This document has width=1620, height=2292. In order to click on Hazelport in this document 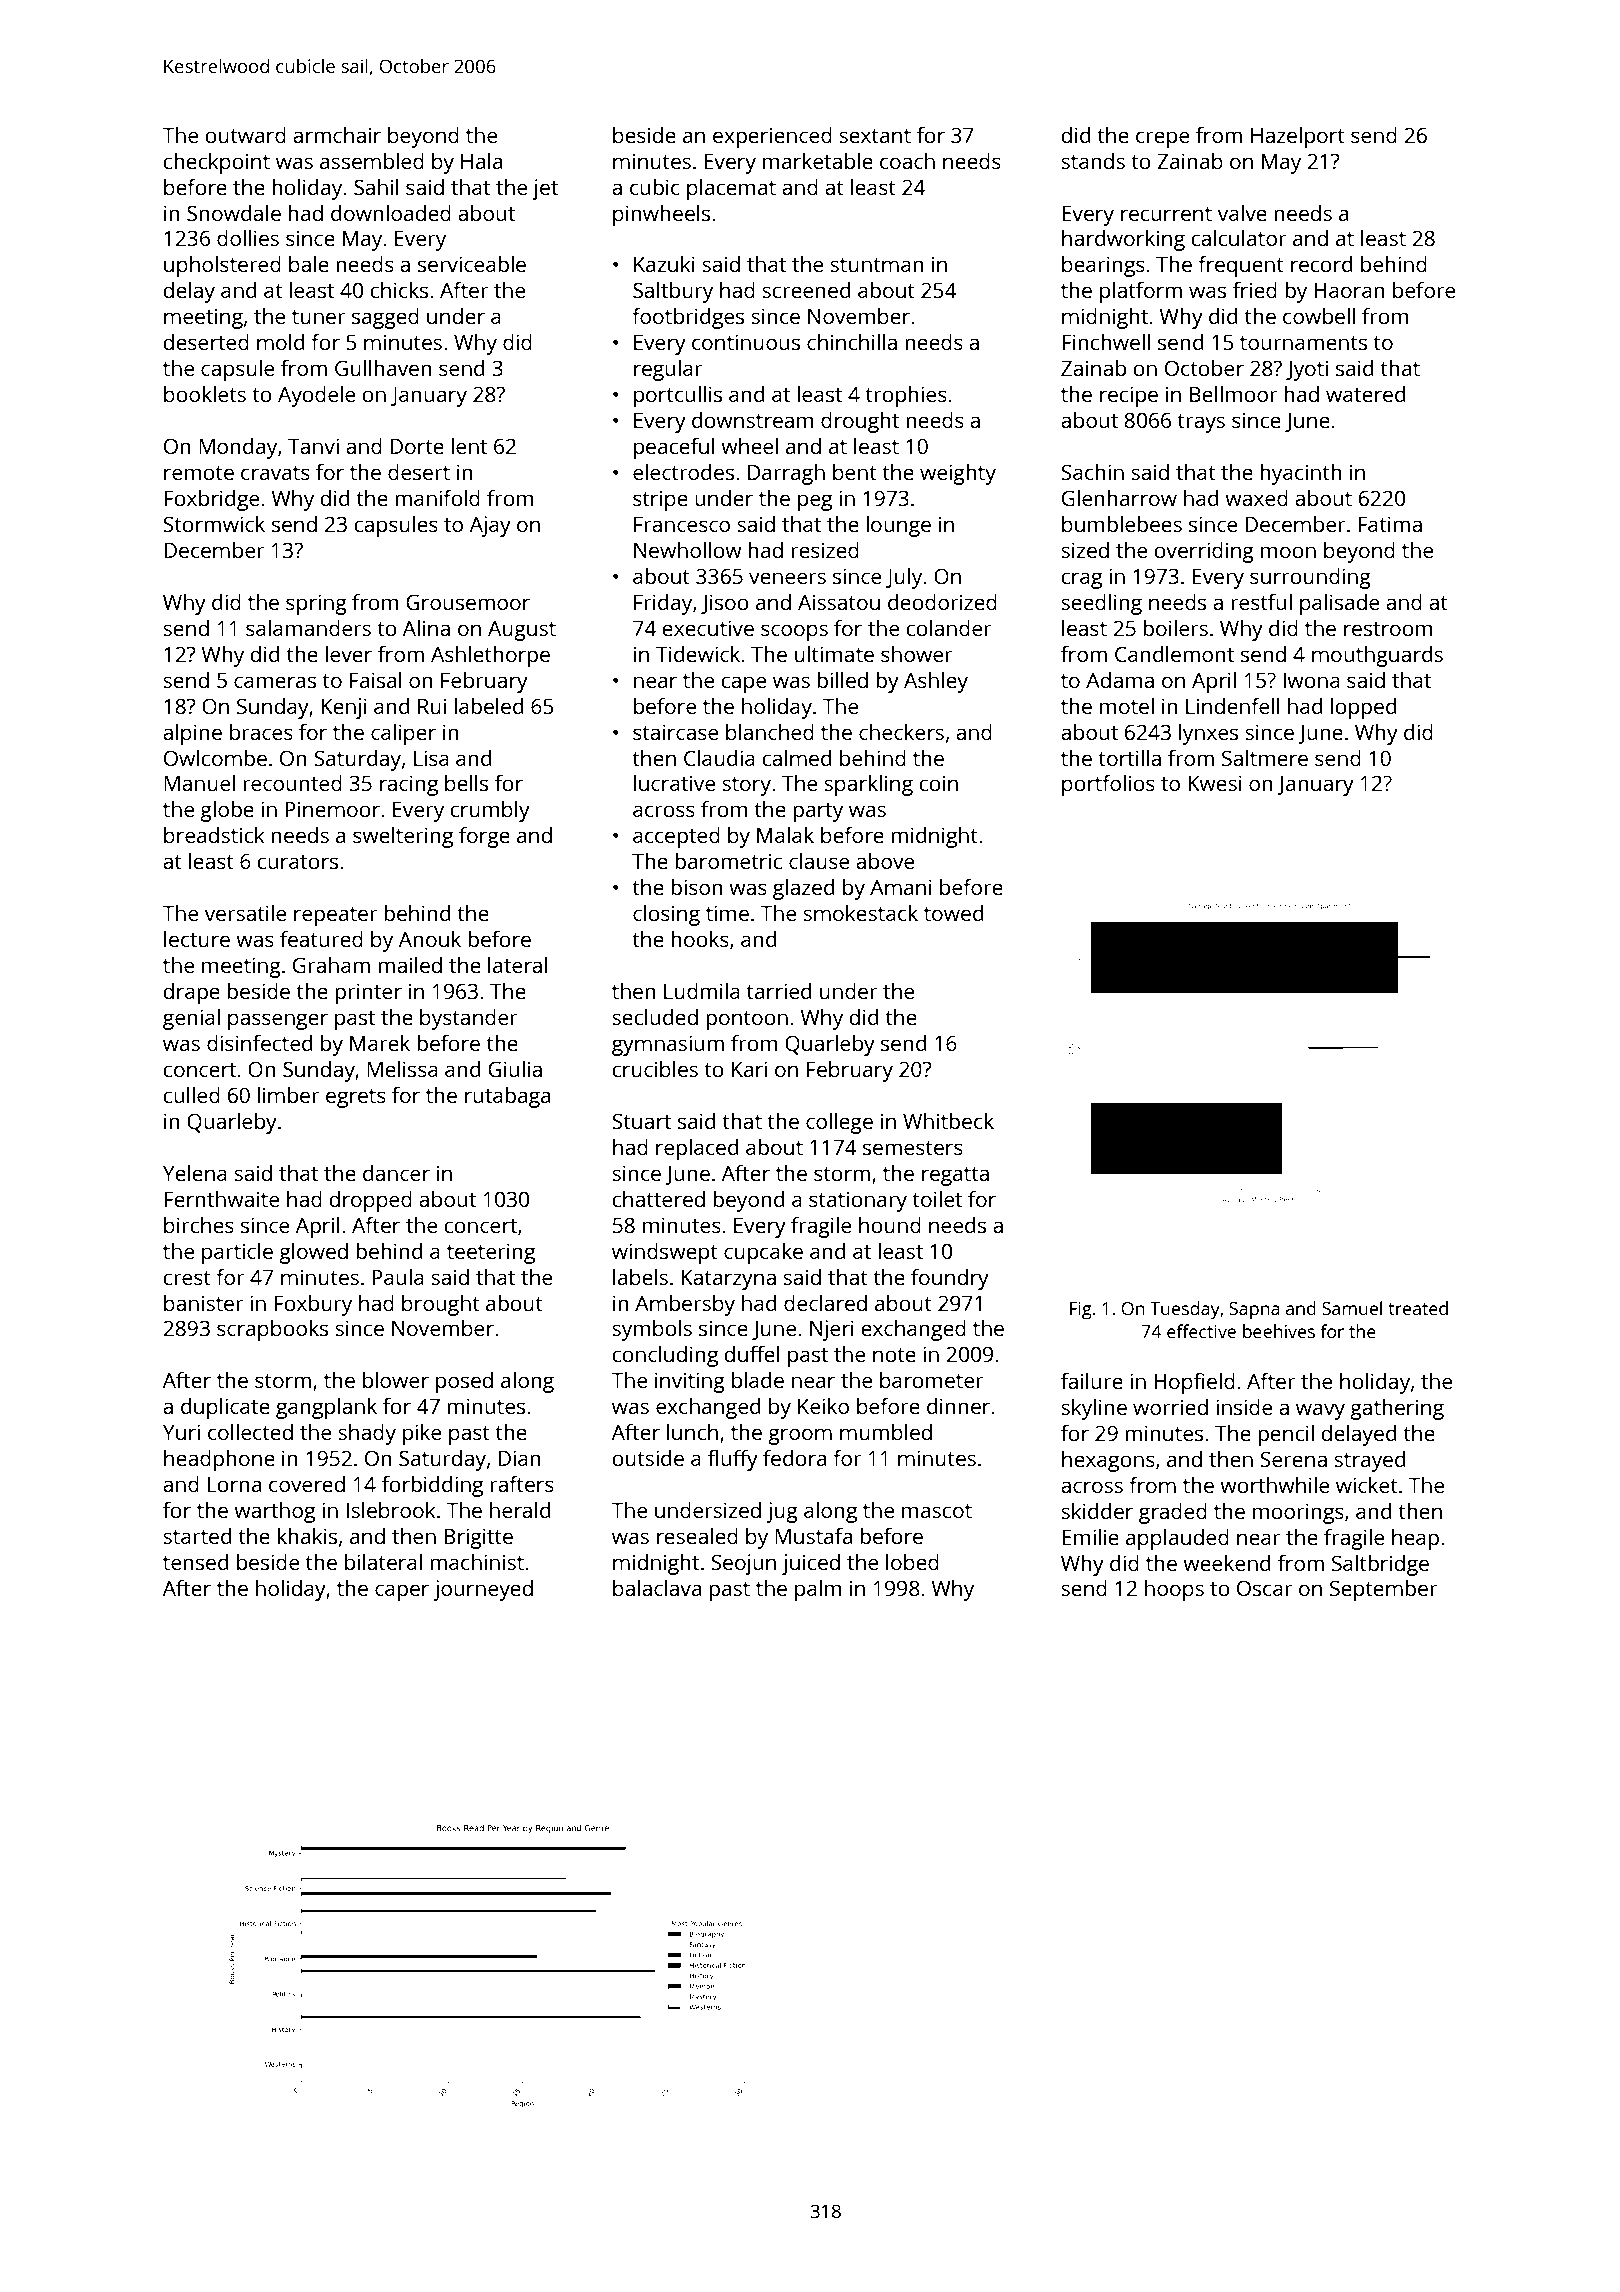, I will do `click(1298, 137)`.
